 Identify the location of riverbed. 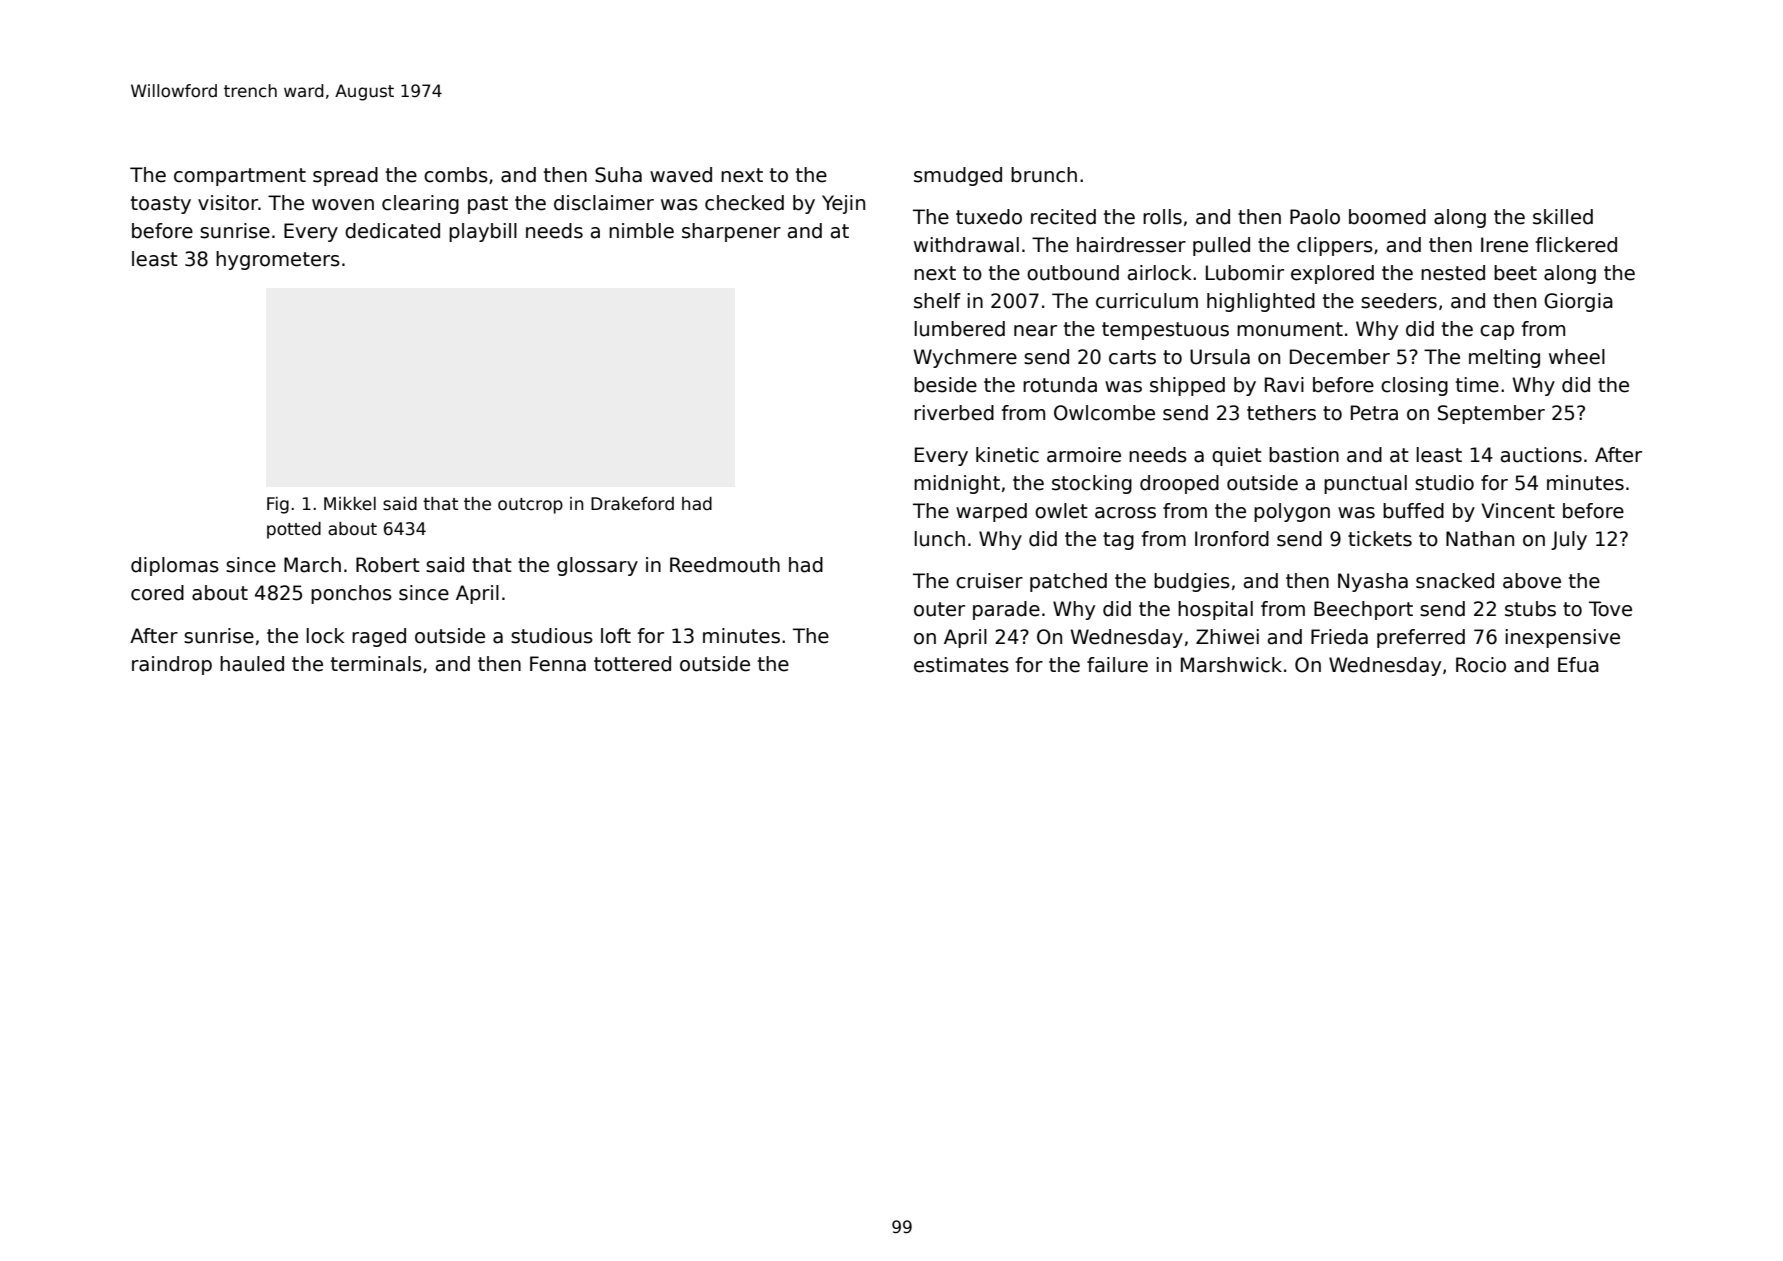
(954, 413).
